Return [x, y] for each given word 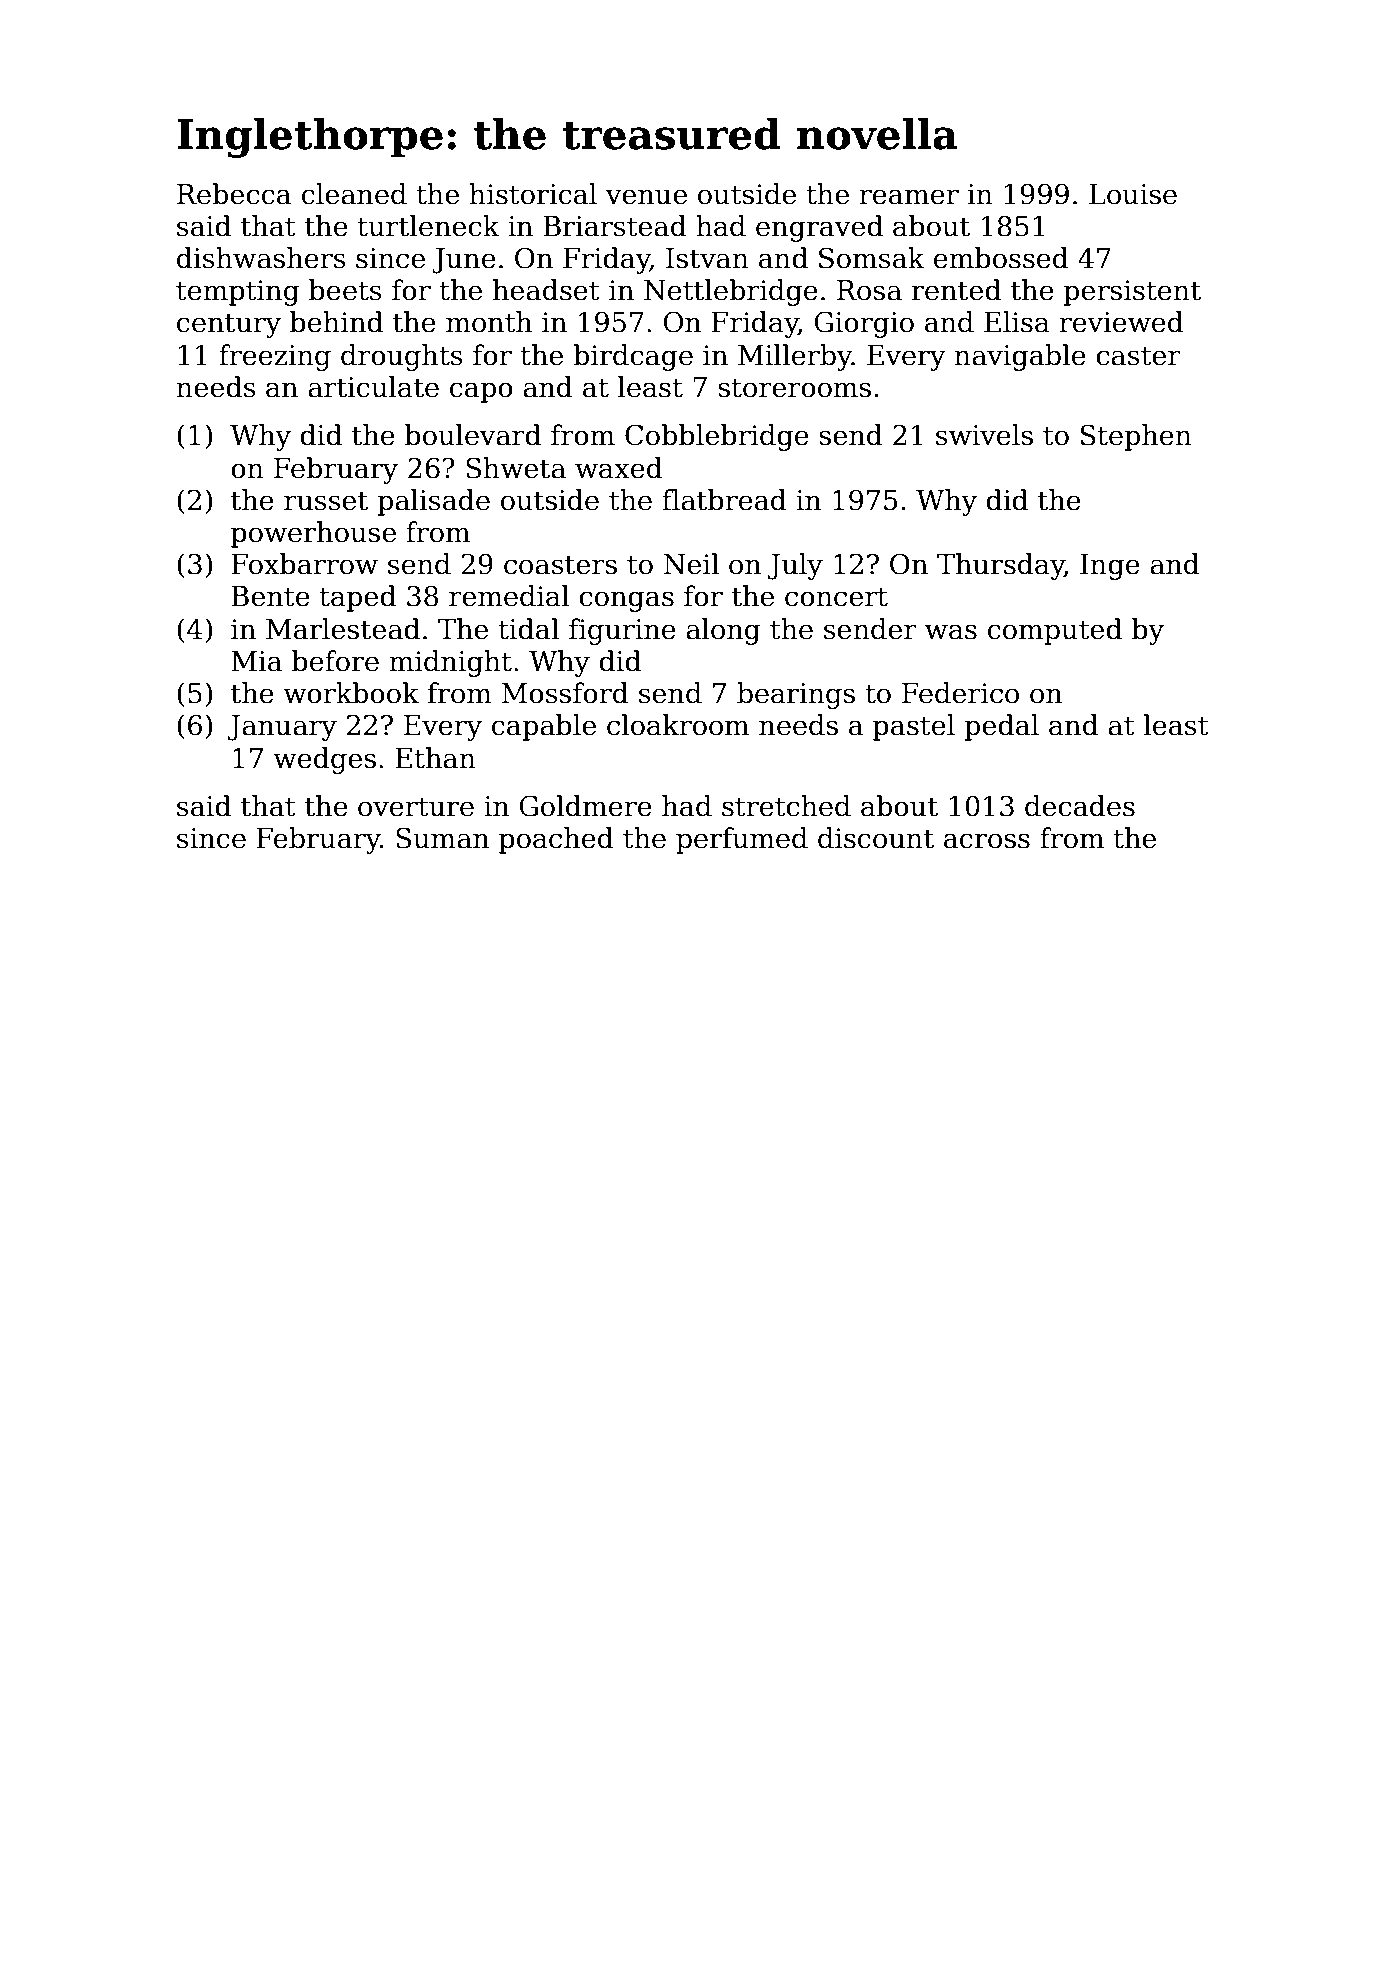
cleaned [354, 194]
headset [546, 290]
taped [357, 598]
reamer [909, 197]
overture [416, 807]
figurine [622, 631]
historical [533, 194]
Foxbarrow [304, 564]
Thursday [1000, 566]
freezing [275, 357]
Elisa [1017, 322]
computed [1055, 631]
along [723, 631]
